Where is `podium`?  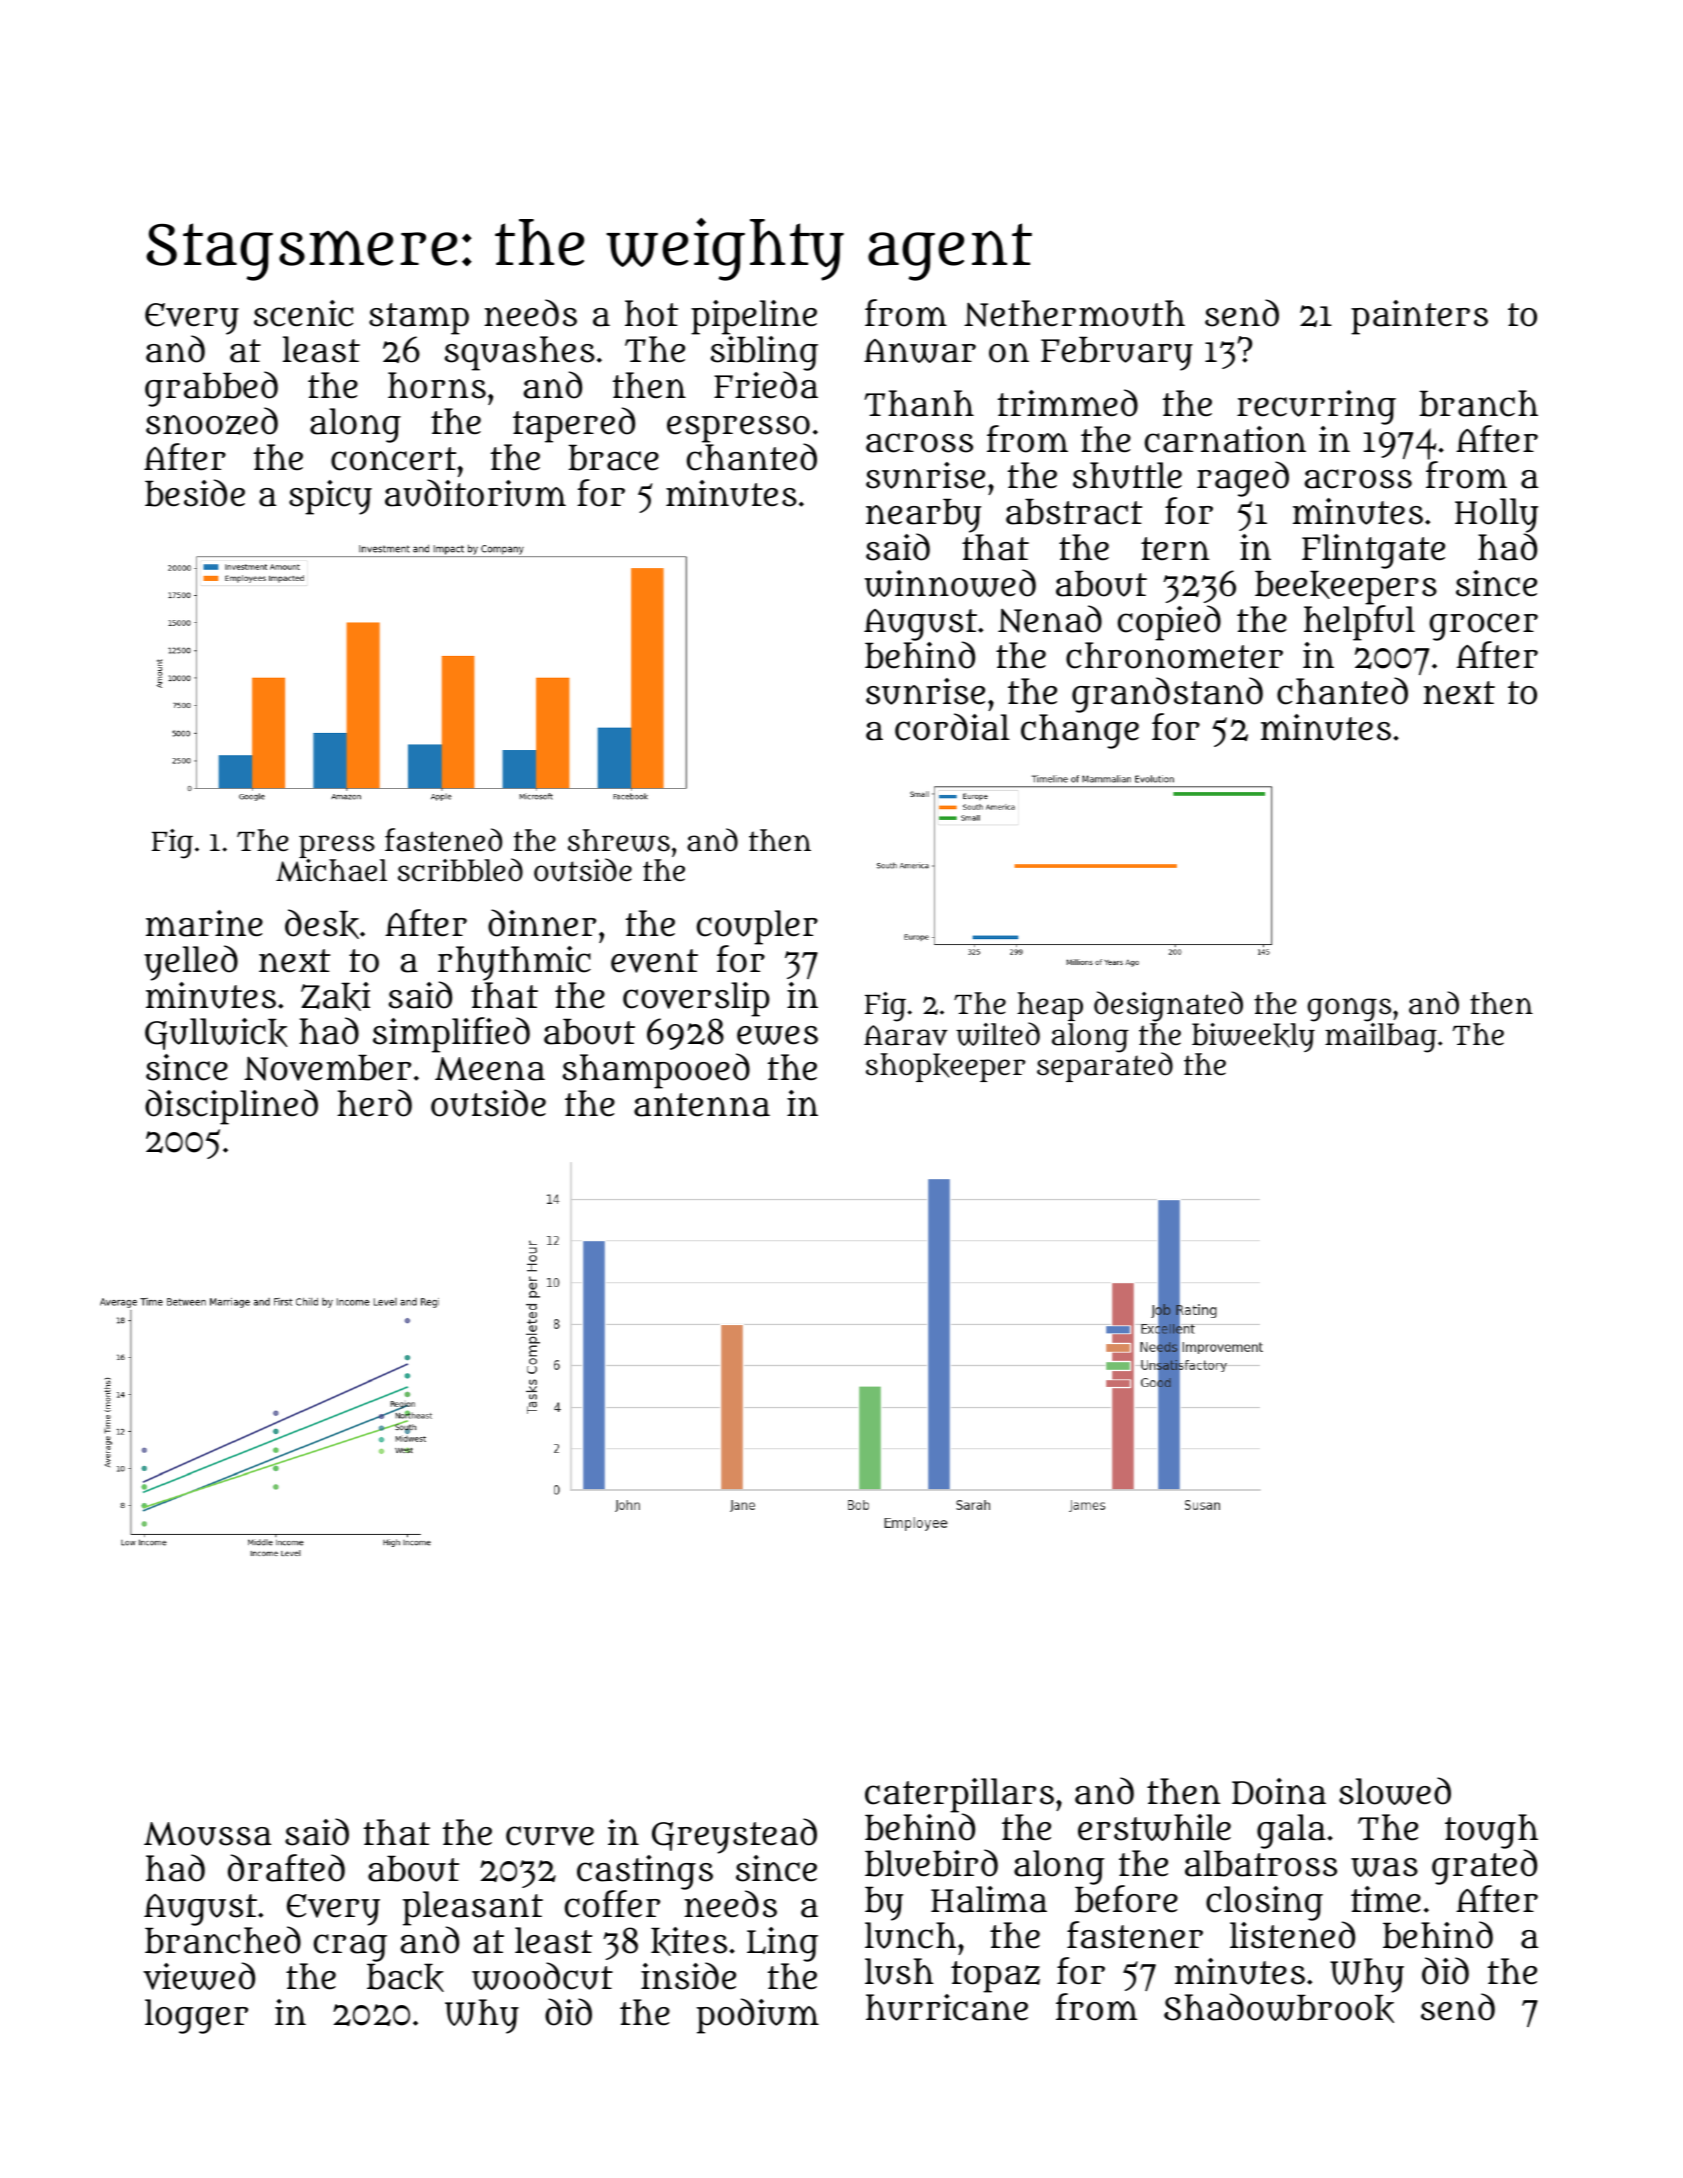 podium is located at coordinates (758, 2016).
